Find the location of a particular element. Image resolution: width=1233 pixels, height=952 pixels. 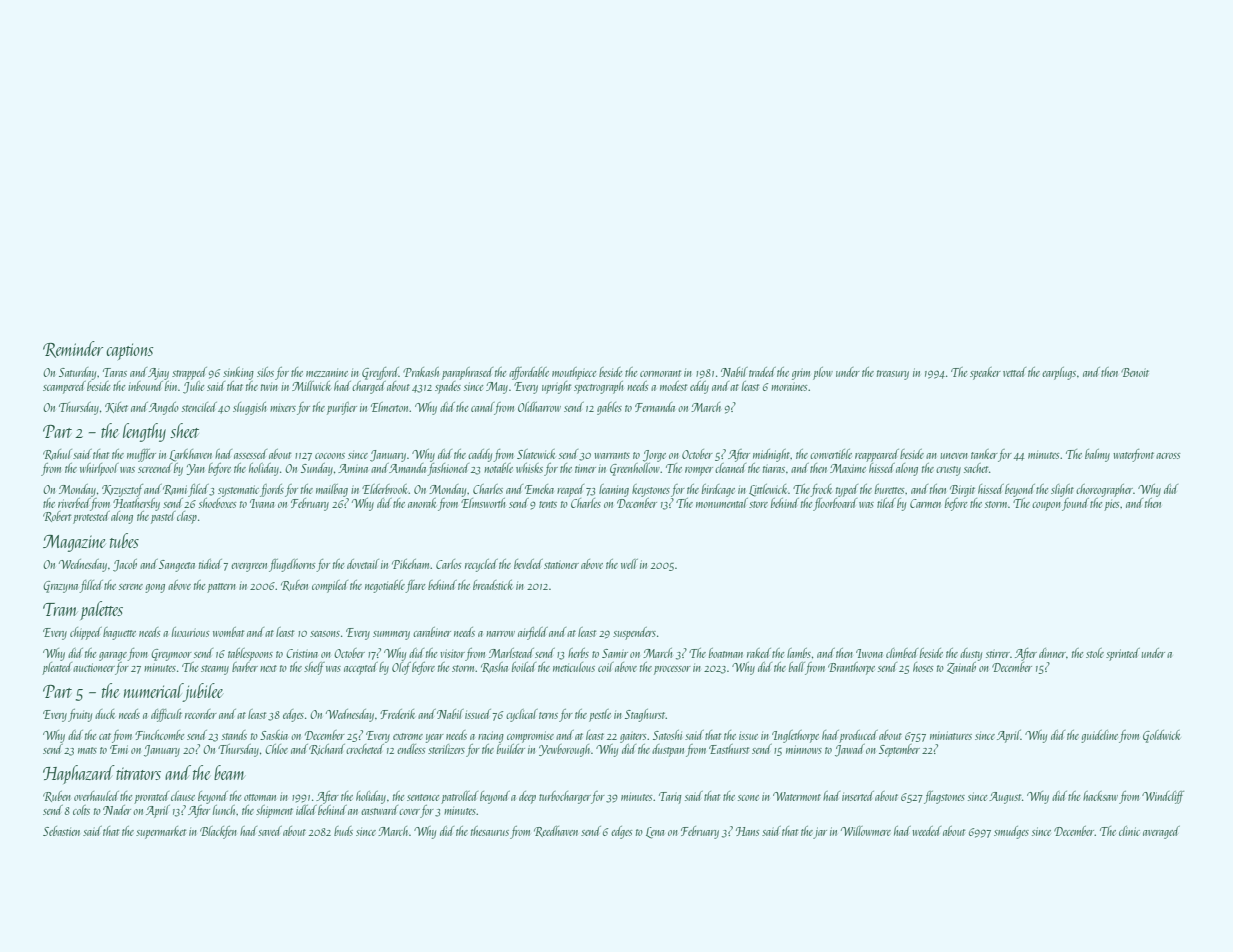

stationer is located at coordinates (561, 564).
